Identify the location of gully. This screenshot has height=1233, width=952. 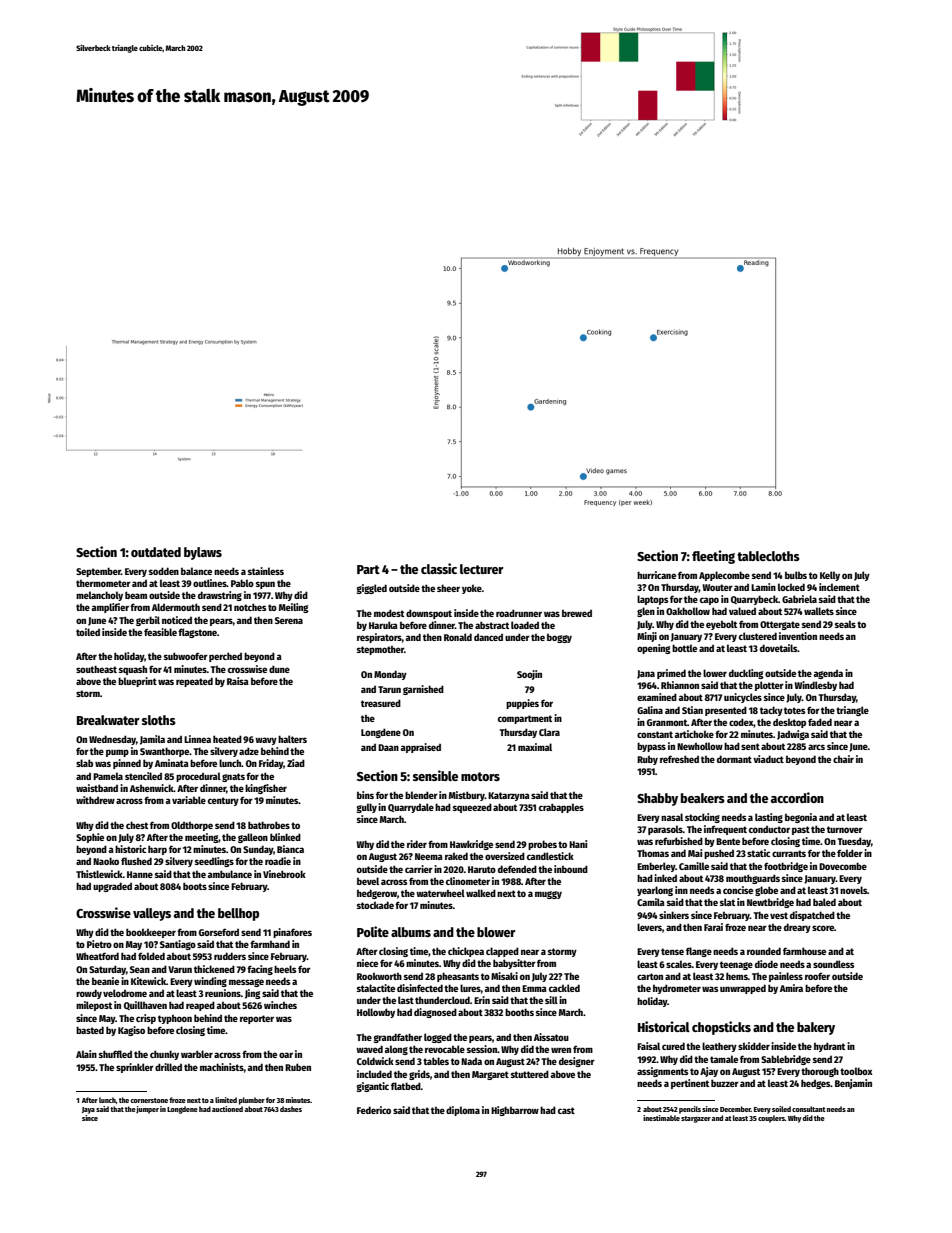
(367, 808).
